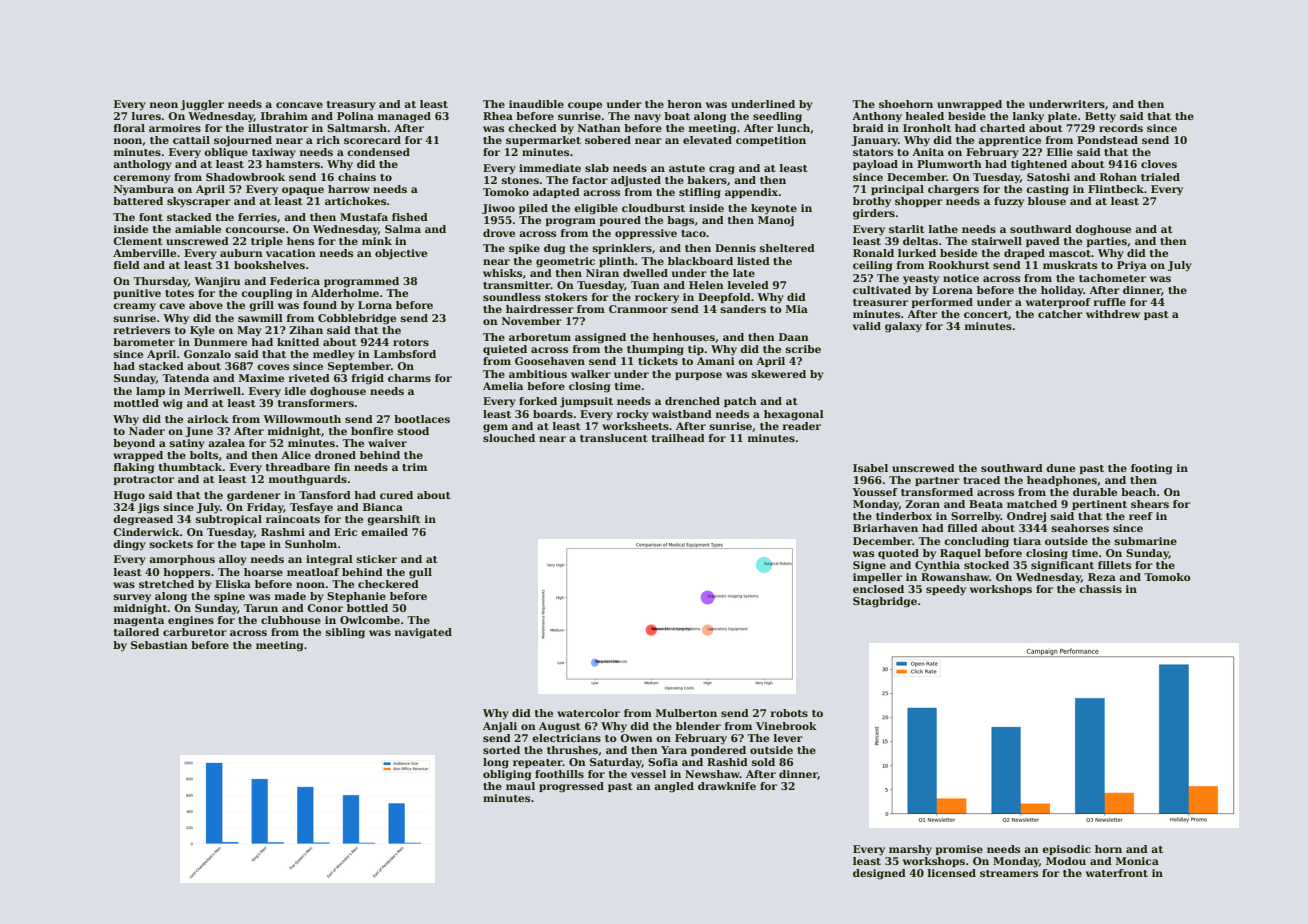  Describe the element at coordinates (1060, 468) in the document. I see `dune` at that location.
